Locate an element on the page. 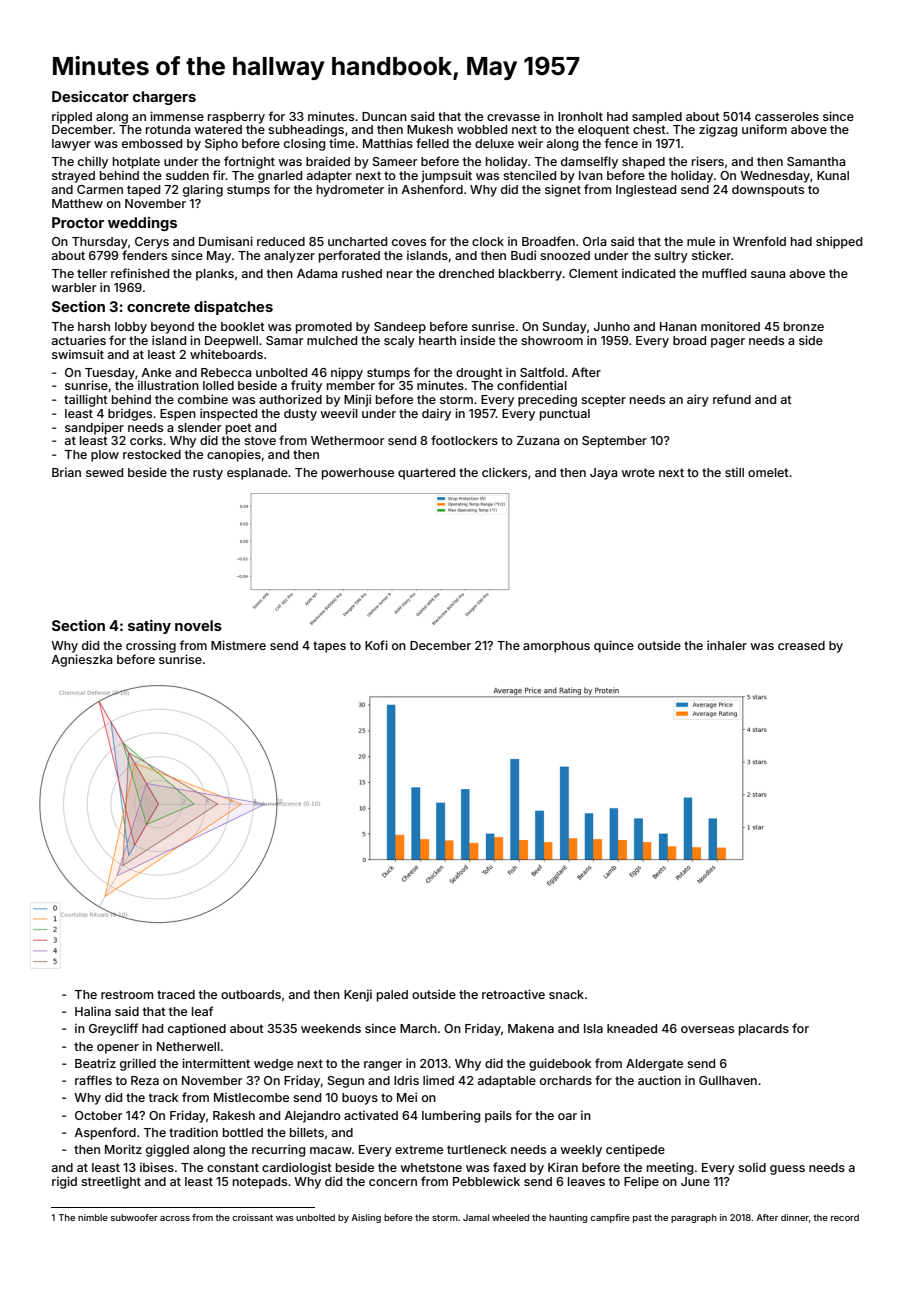  Desiccator is located at coordinates (90, 96).
